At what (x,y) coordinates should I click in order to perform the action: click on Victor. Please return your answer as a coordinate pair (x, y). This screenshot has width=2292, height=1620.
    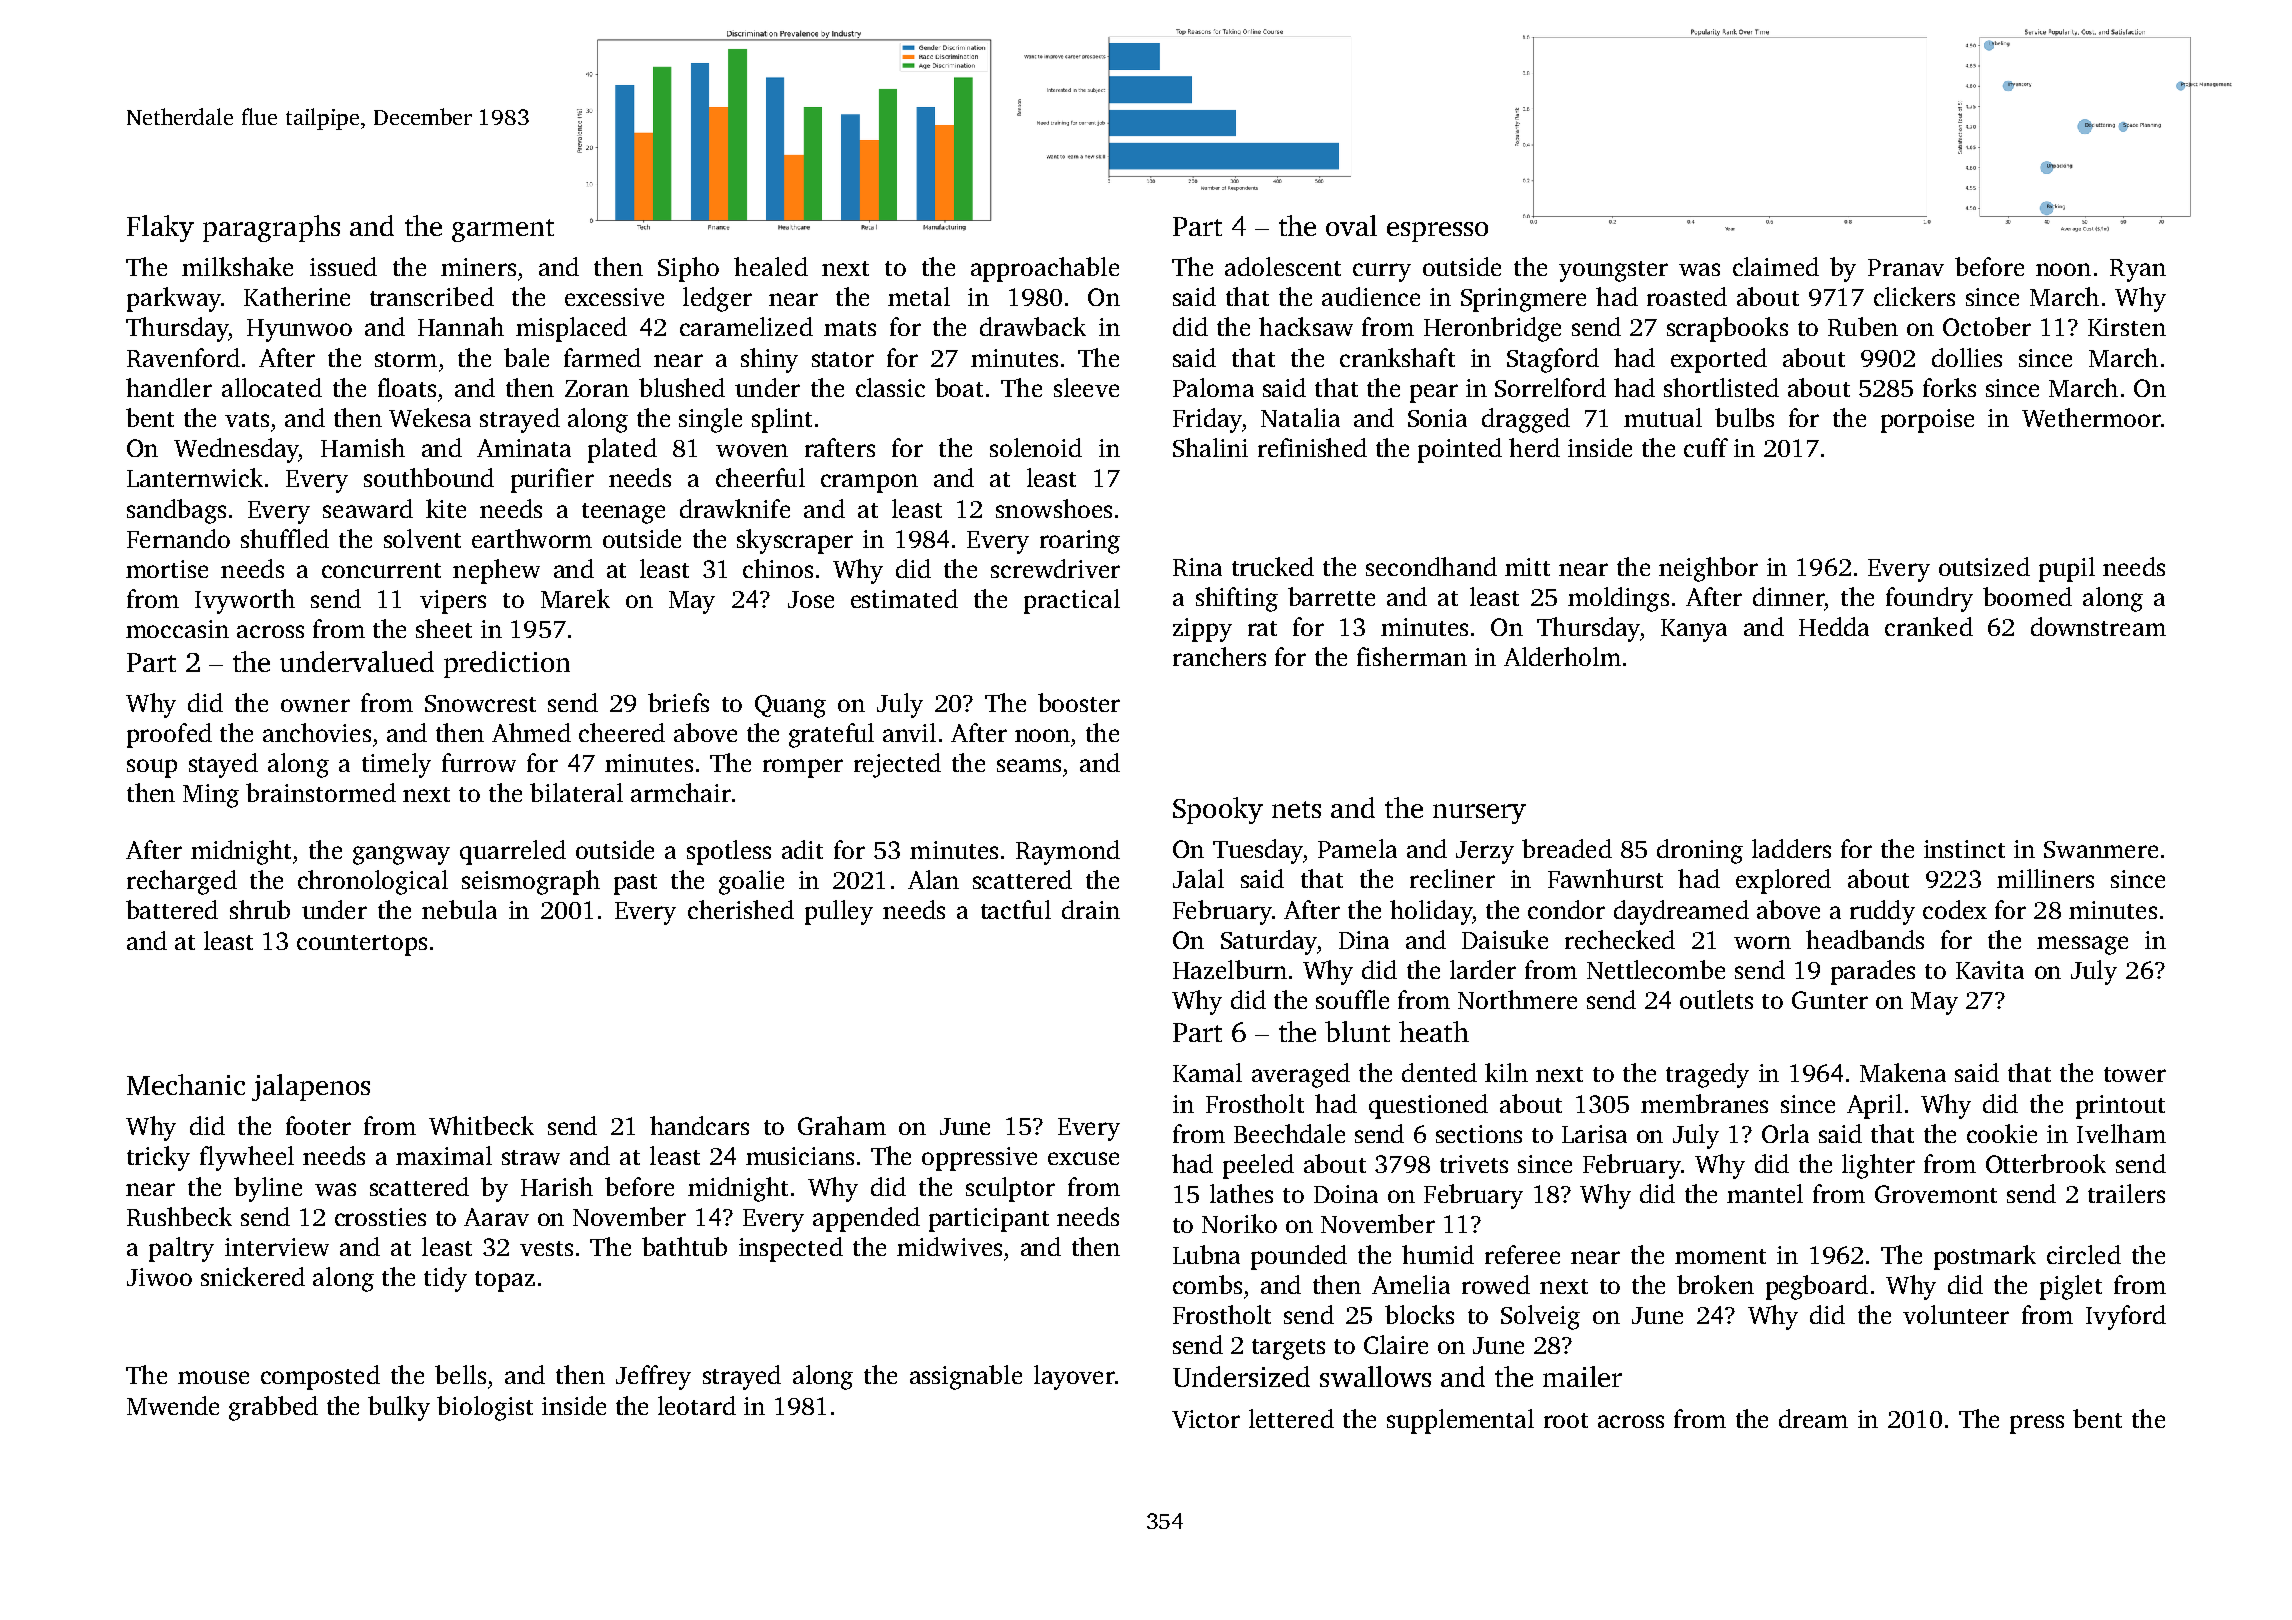
    Looking at the image, I should click on (1206, 1419).
